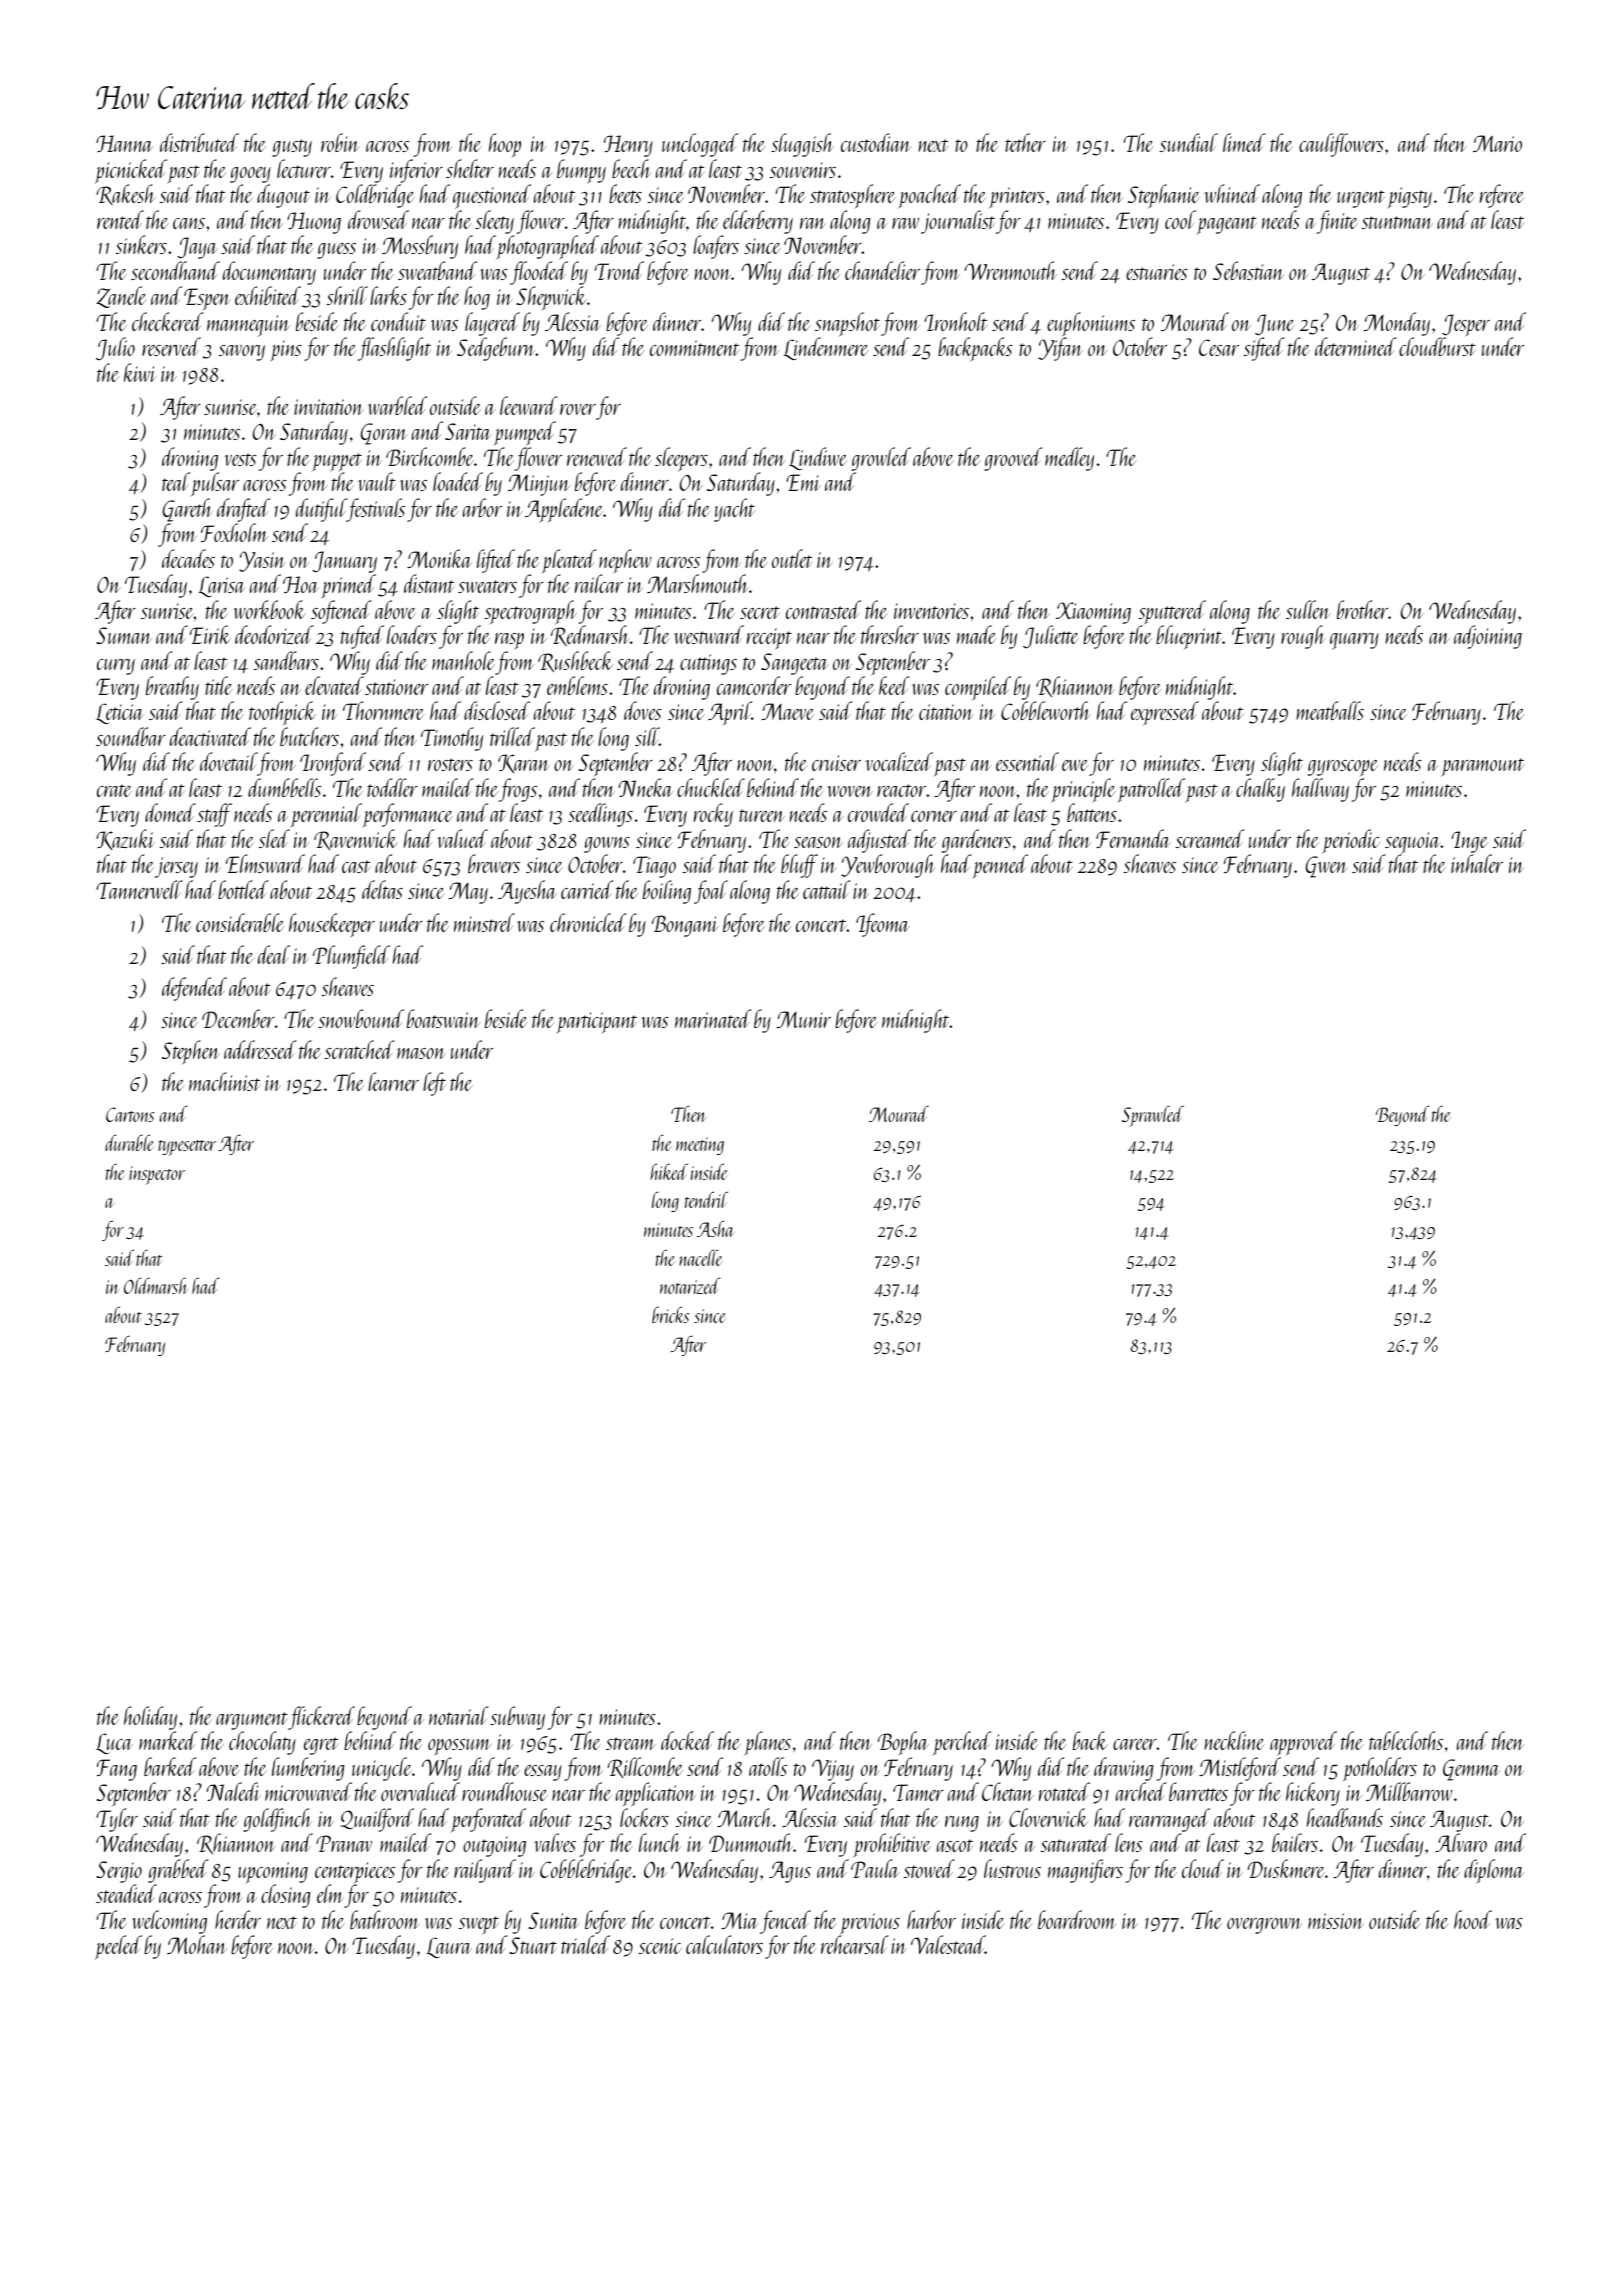 The width and height of the image is (1620, 2292). What do you see at coordinates (931, 611) in the image?
I see `inventories` at bounding box center [931, 611].
